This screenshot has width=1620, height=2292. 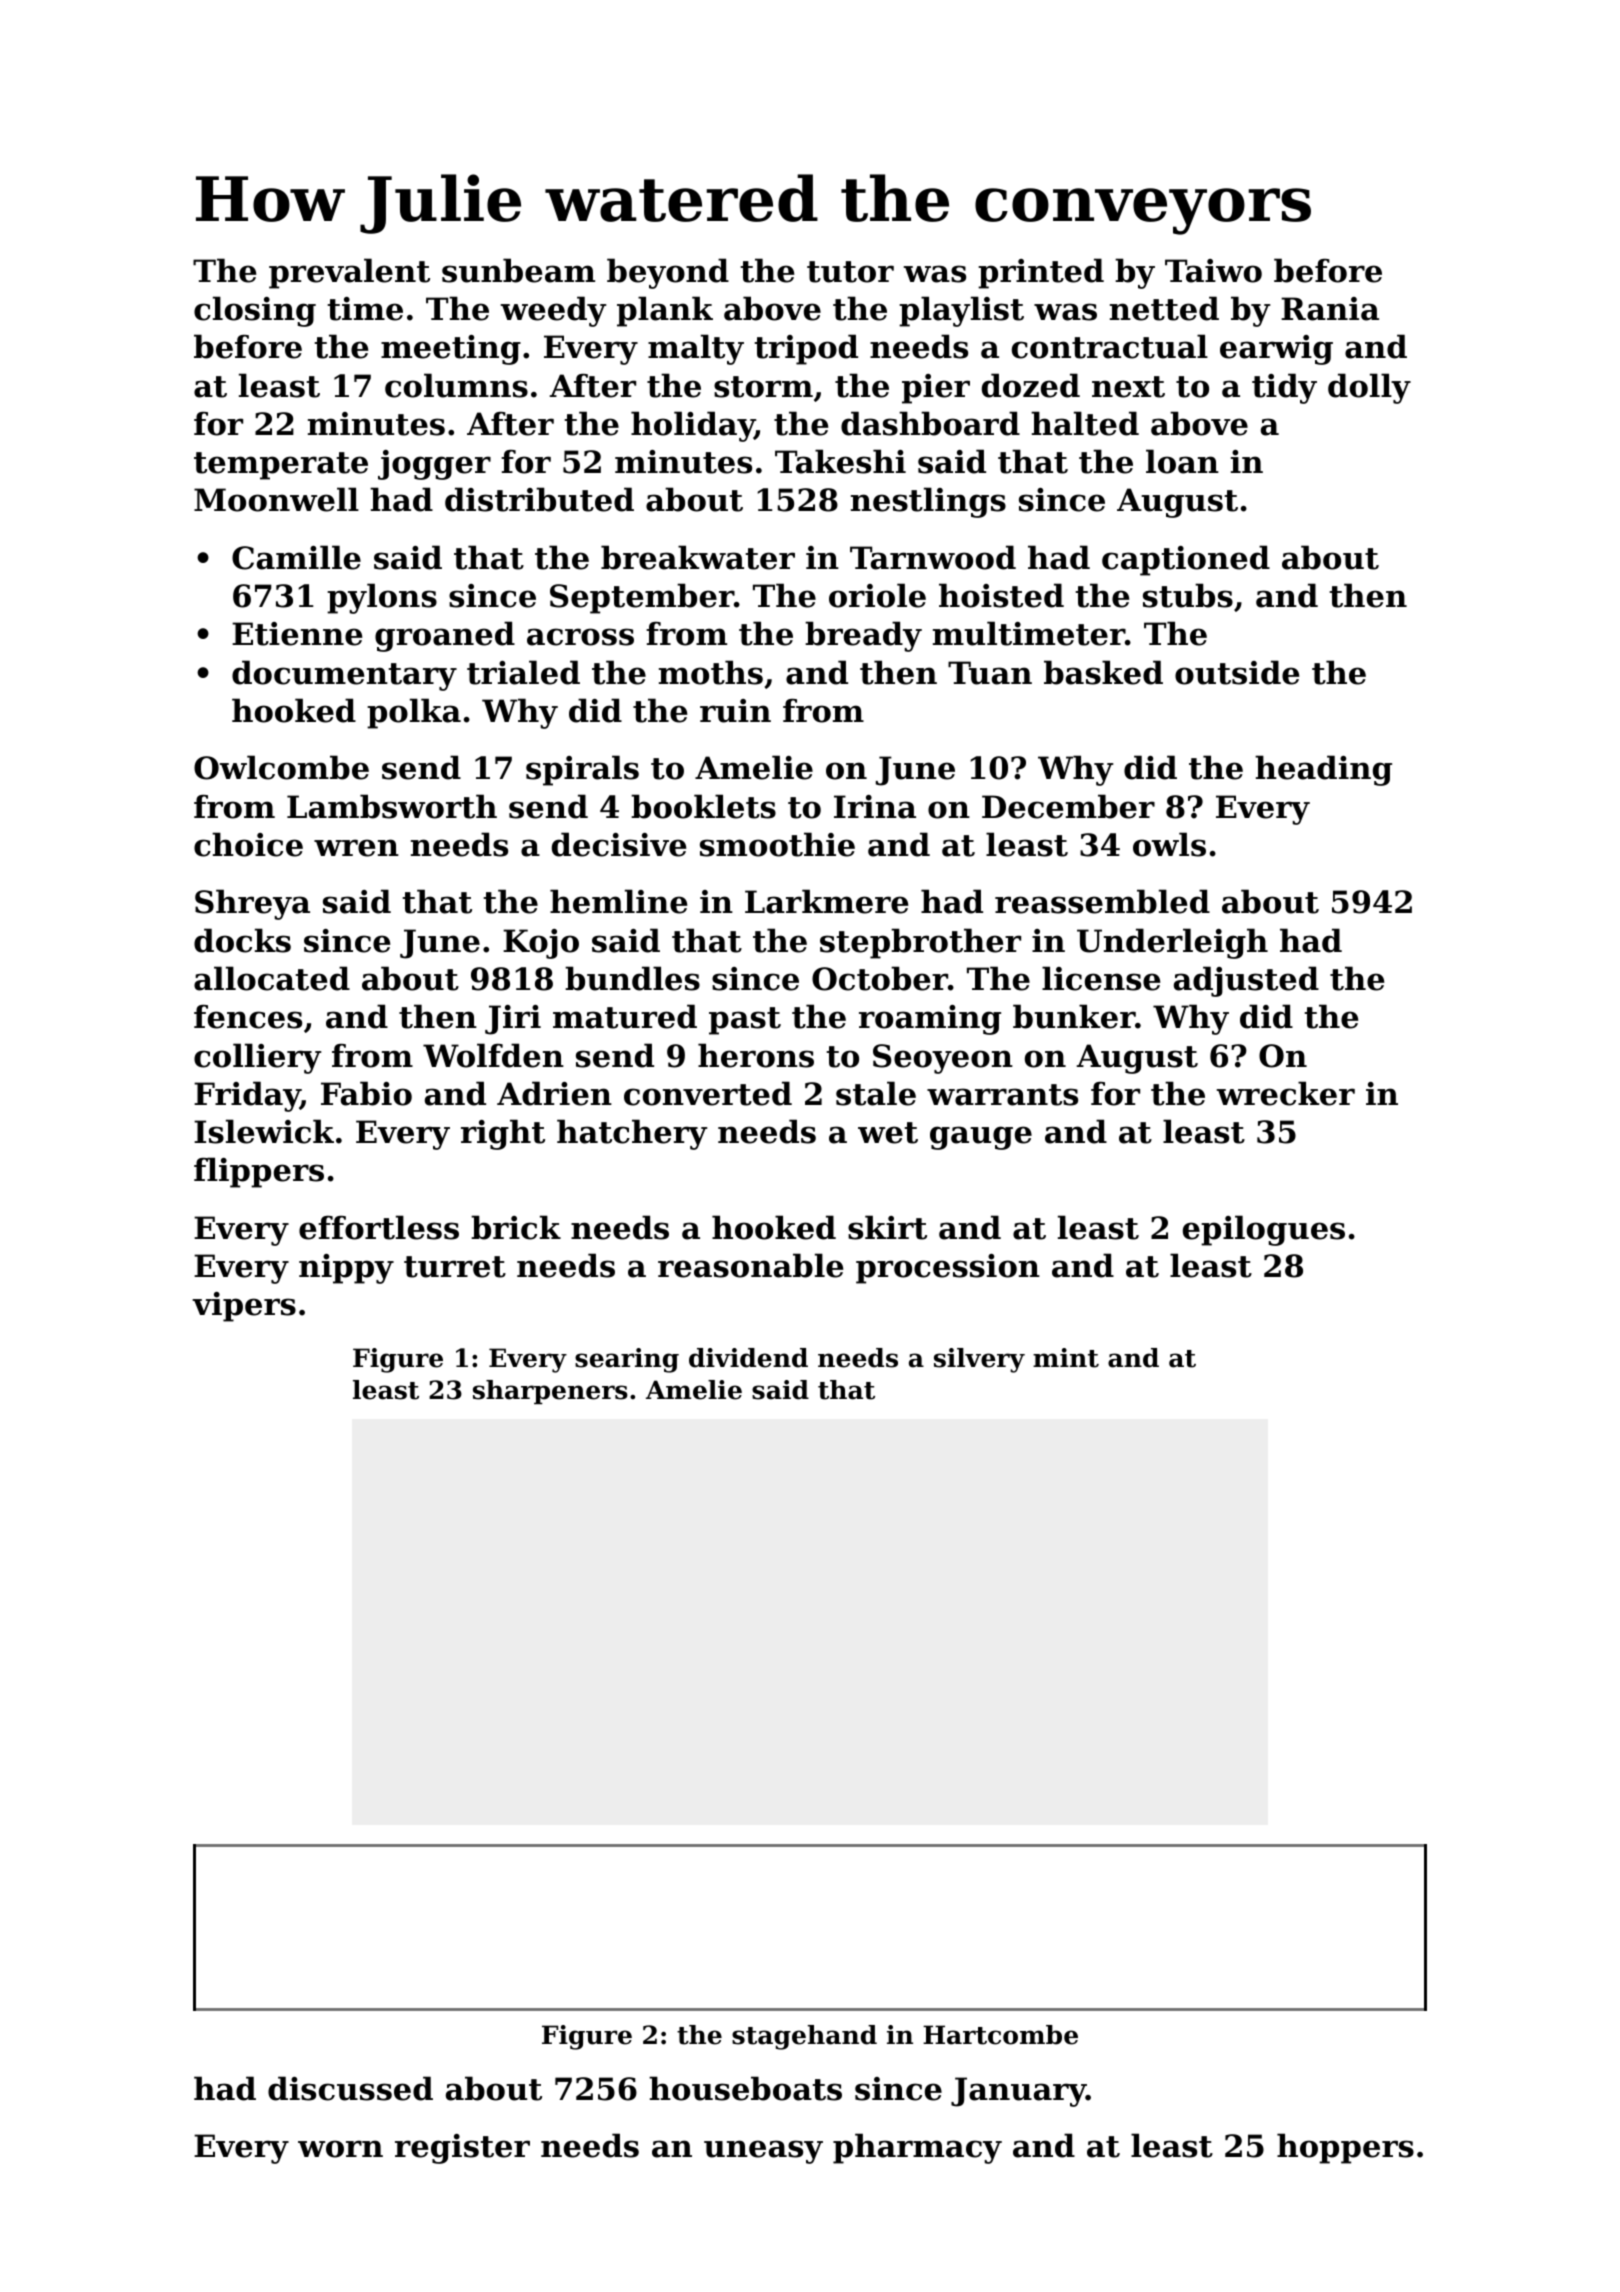 I want to click on register, so click(x=462, y=2149).
